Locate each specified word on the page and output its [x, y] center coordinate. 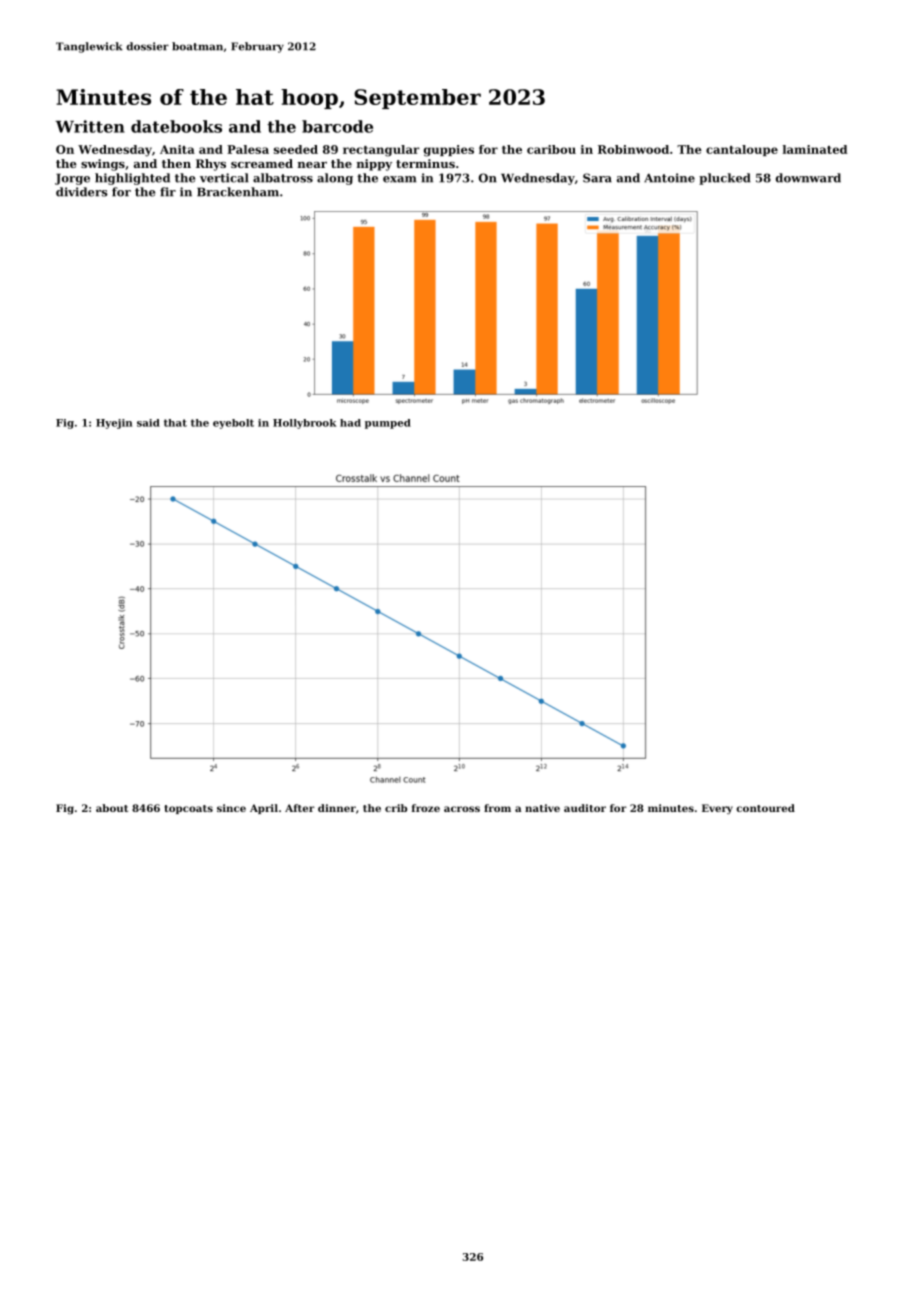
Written [90, 126]
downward [808, 178]
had [350, 423]
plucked [725, 179]
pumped [388, 424]
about [112, 808]
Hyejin [114, 424]
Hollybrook [305, 424]
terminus [425, 163]
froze [426, 808]
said [148, 423]
